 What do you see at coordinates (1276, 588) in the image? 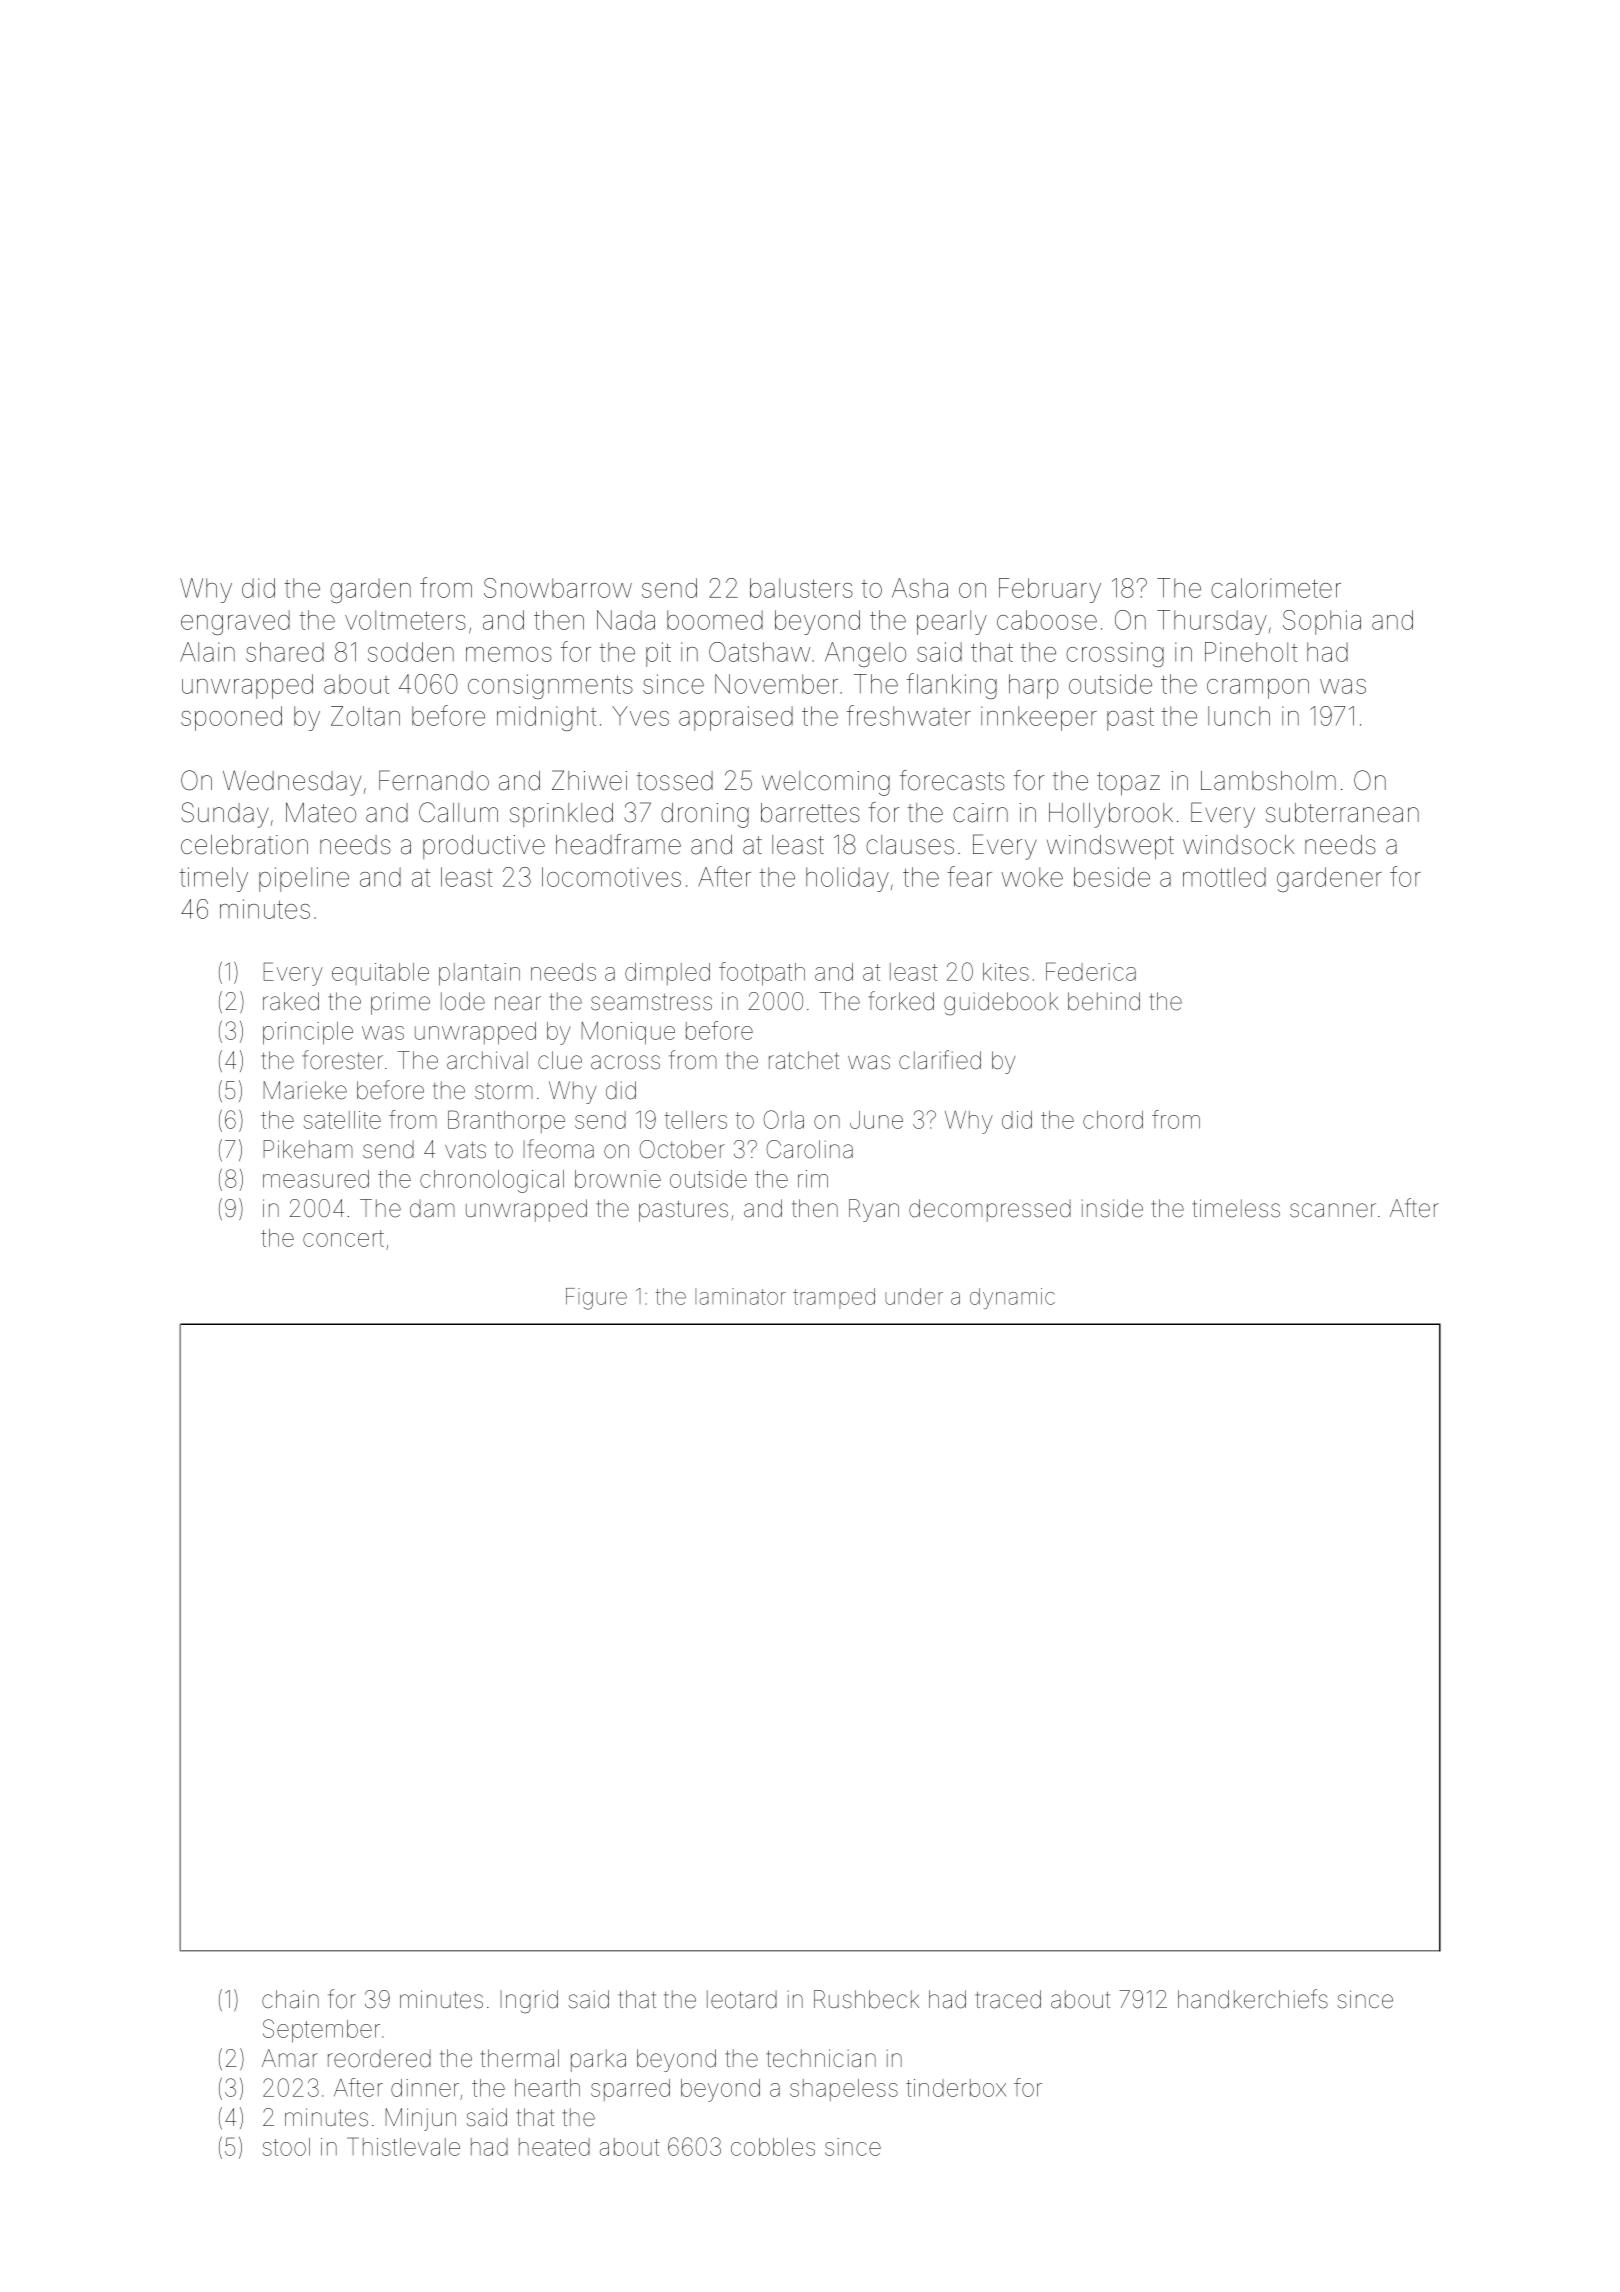
I see `calorimeter` at bounding box center [1276, 588].
